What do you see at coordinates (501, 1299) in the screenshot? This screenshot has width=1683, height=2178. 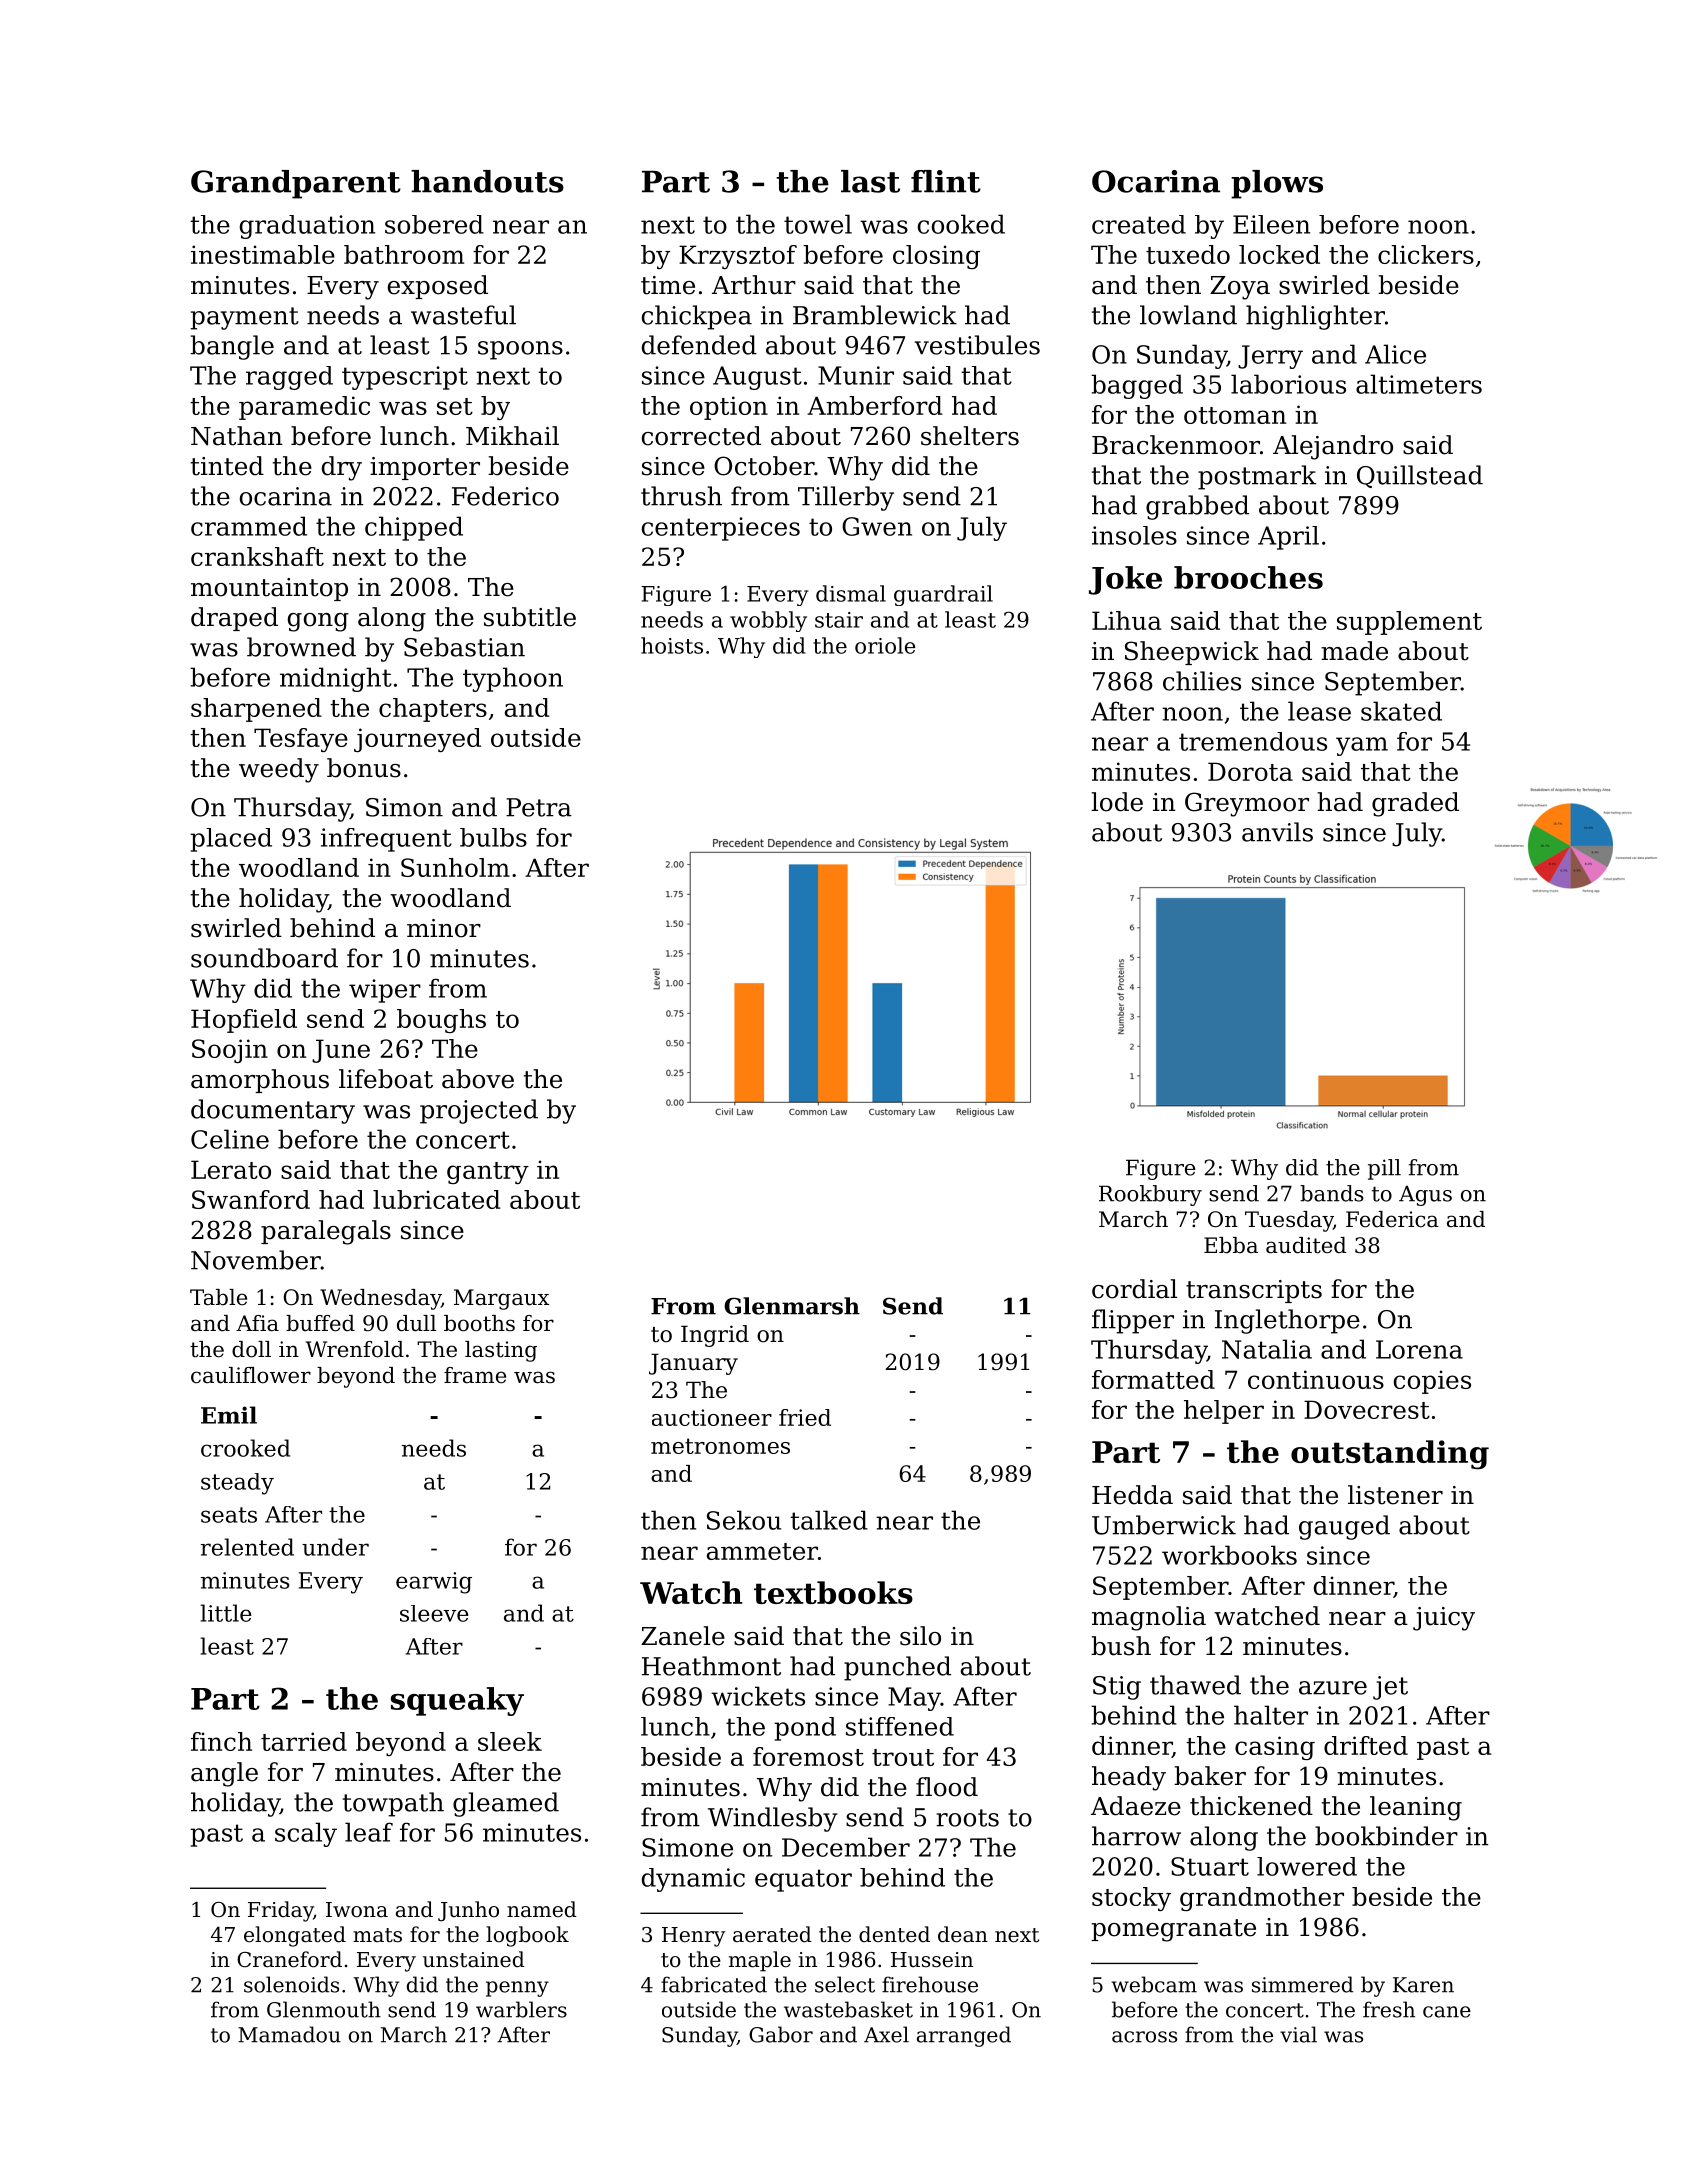 I see `Margaux` at bounding box center [501, 1299].
